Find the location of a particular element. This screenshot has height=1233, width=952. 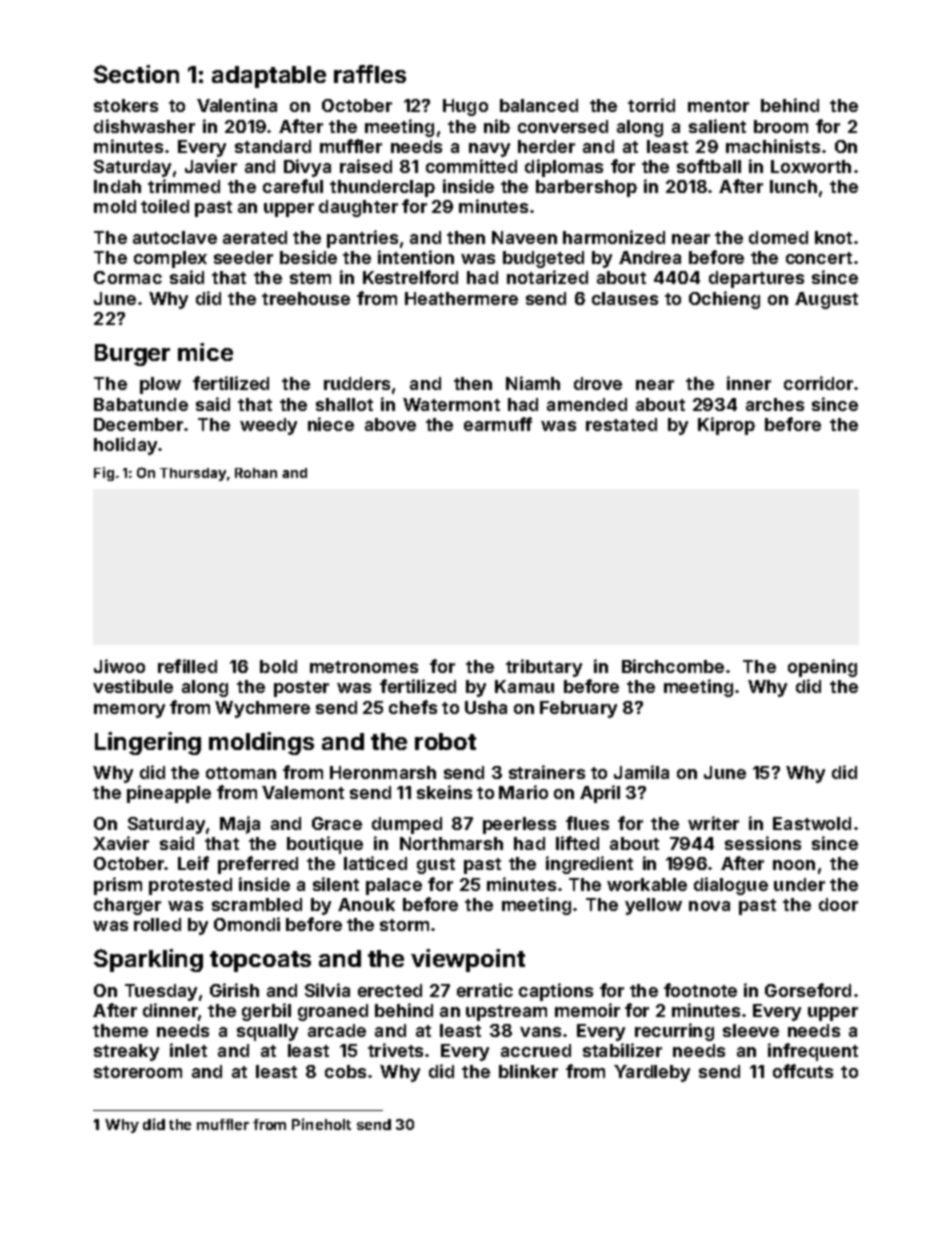

metronomes is located at coordinates (364, 667).
